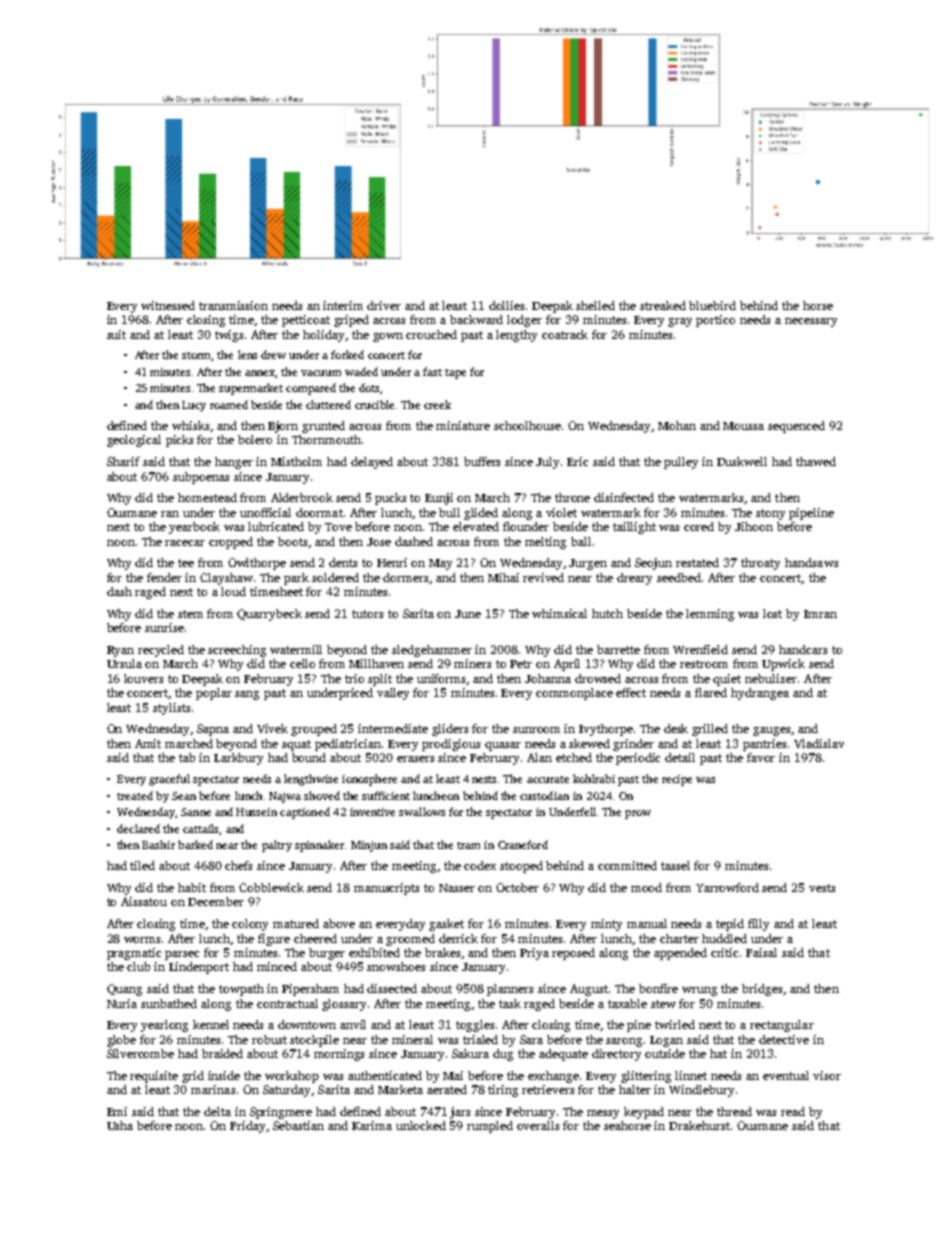 The height and width of the screenshot is (1233, 952). I want to click on Drakehurst, so click(699, 1125).
